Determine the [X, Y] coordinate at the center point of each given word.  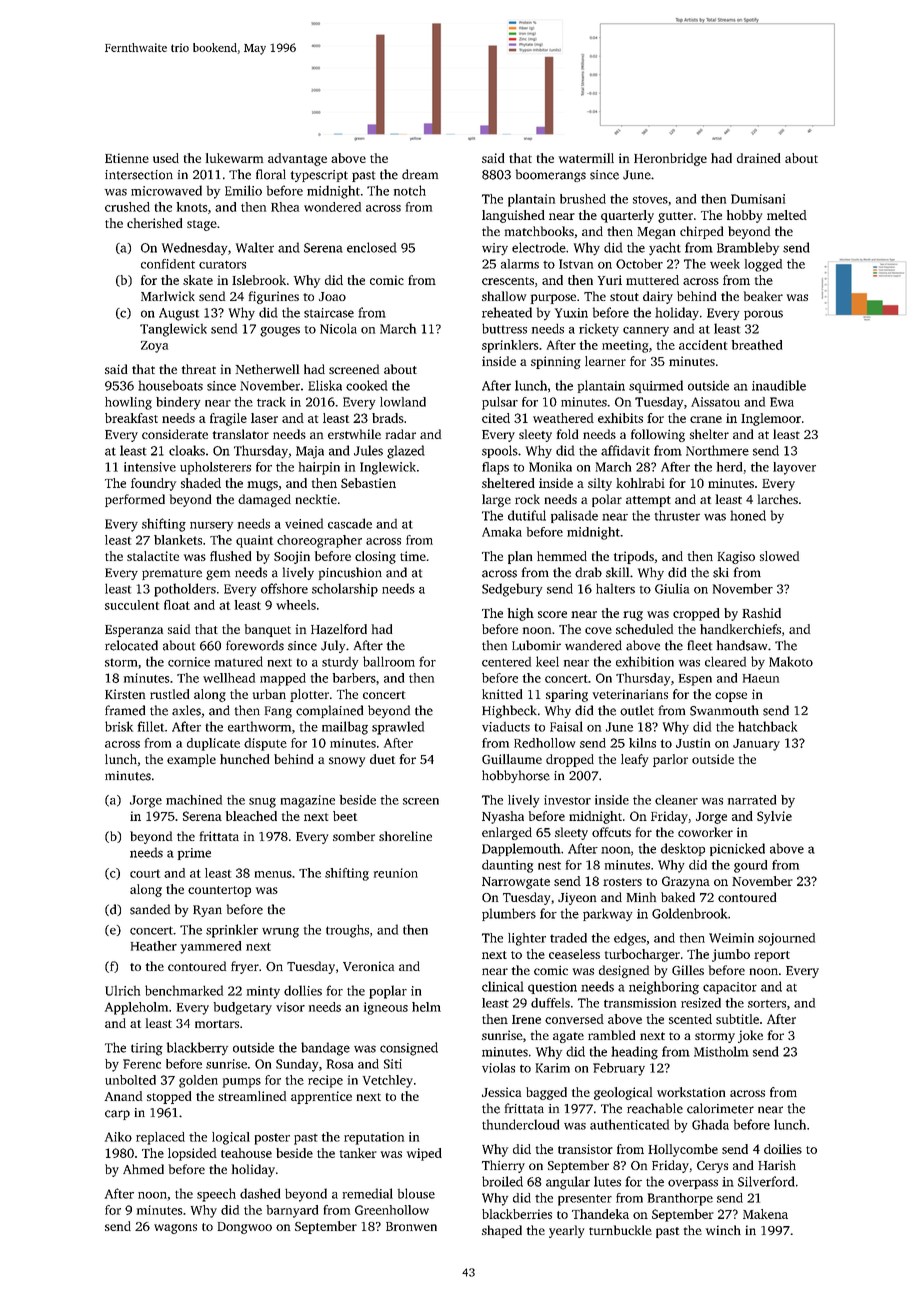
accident [703, 345]
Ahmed [143, 1169]
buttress [504, 328]
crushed [127, 207]
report [772, 956]
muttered [652, 280]
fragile [228, 419]
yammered [210, 947]
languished [513, 216]
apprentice [321, 1097]
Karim [553, 1068]
